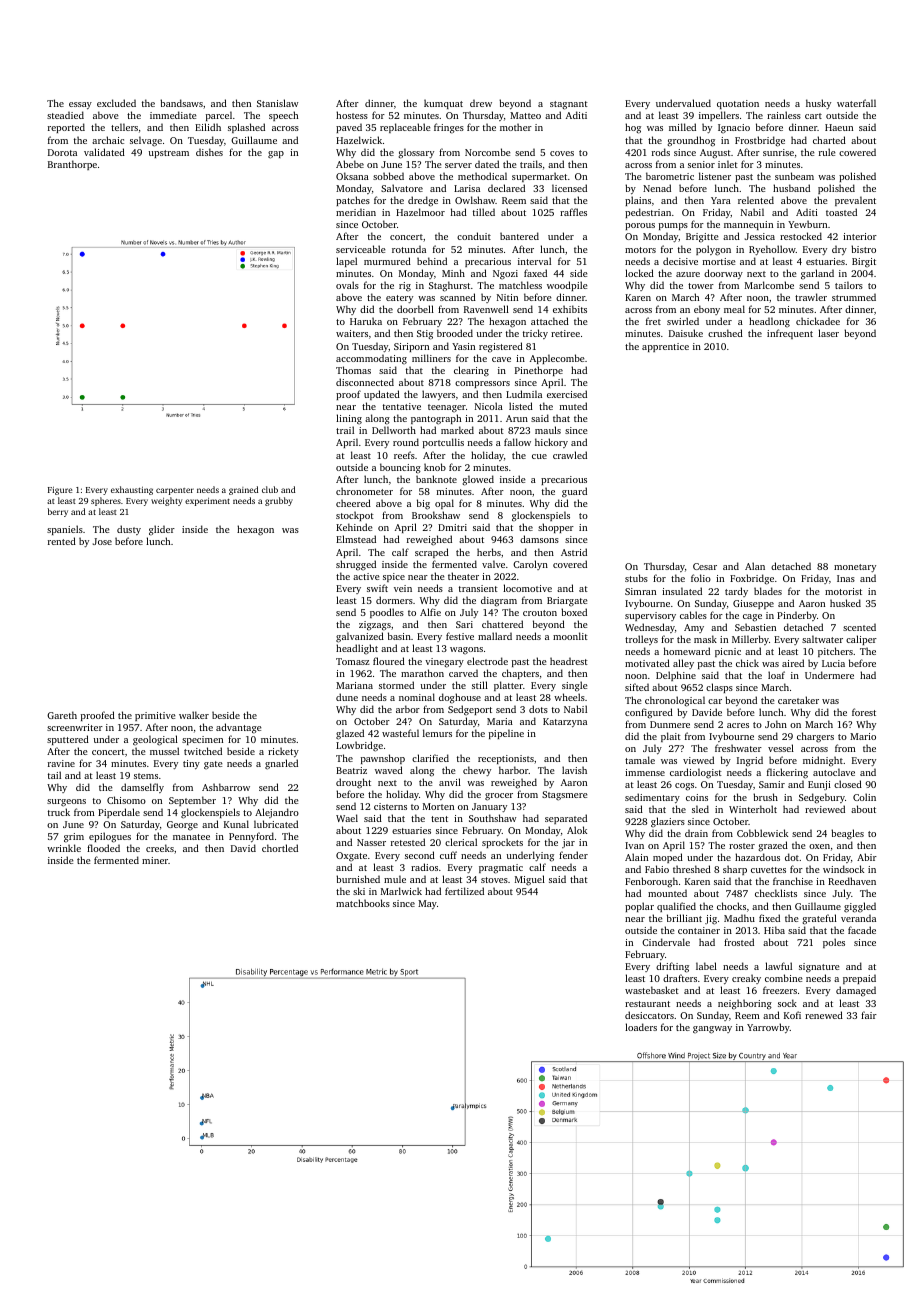 This page has width=924, height=1308. Describe the element at coordinates (855, 568) in the page. I see `monetary` at that location.
